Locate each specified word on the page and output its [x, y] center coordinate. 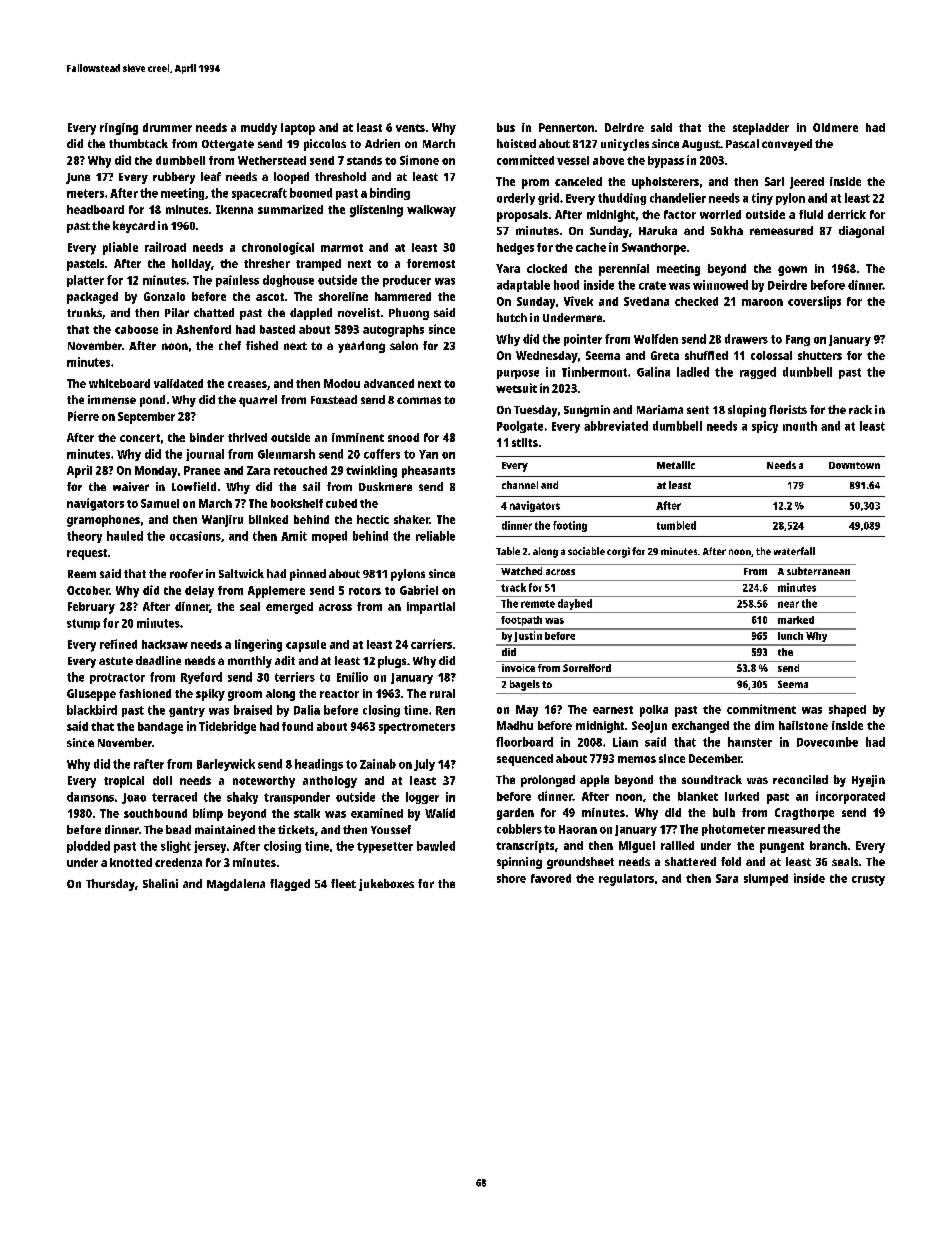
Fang [798, 340]
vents [410, 128]
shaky [242, 798]
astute [116, 661]
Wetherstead [272, 160]
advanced [389, 383]
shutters [820, 355]
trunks [84, 312]
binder [207, 437]
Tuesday [535, 411]
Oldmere [835, 127]
